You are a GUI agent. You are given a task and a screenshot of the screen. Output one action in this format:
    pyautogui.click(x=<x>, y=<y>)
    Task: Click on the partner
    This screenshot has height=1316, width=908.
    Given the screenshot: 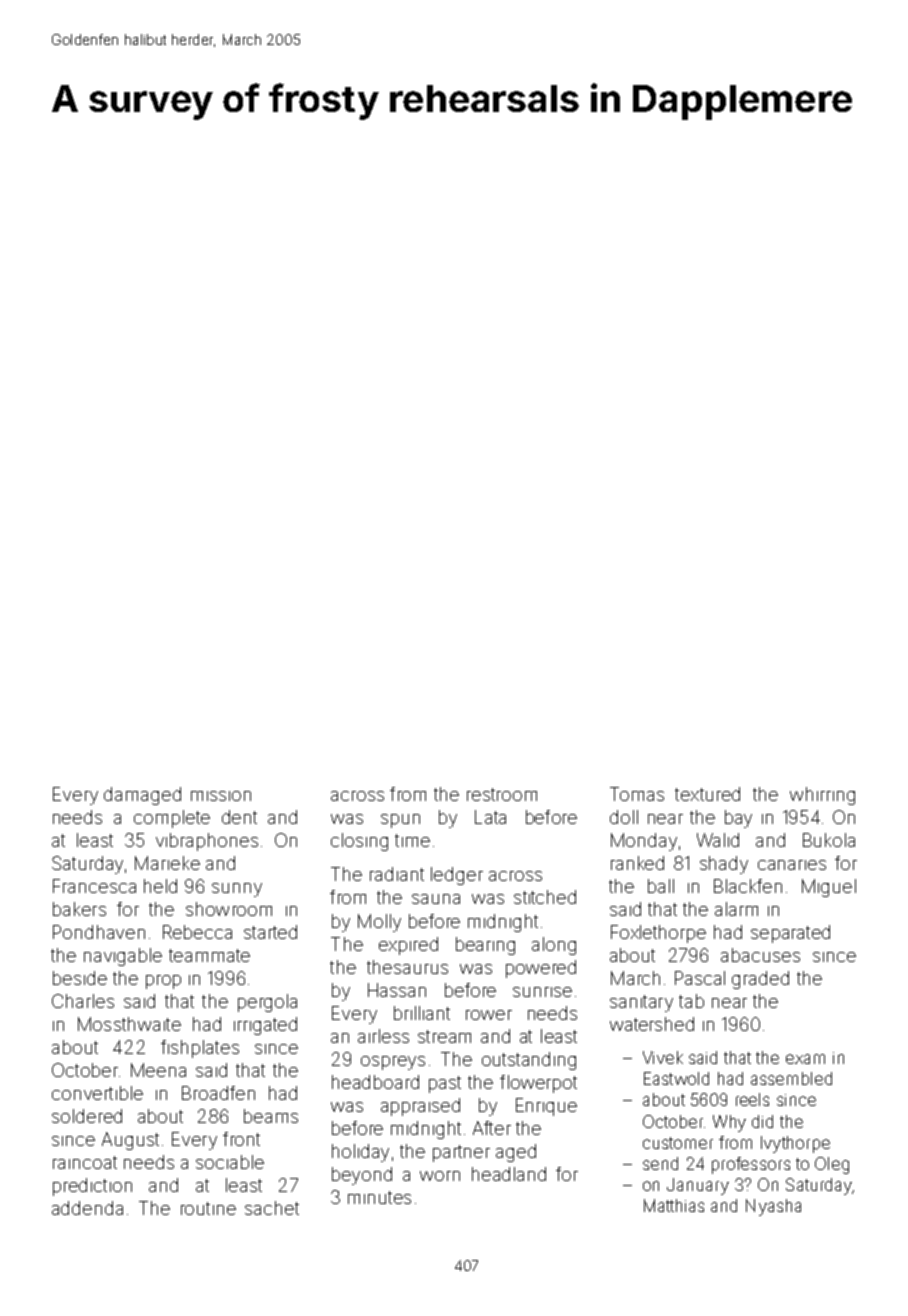 What is the action you would take?
    pyautogui.click(x=461, y=1153)
